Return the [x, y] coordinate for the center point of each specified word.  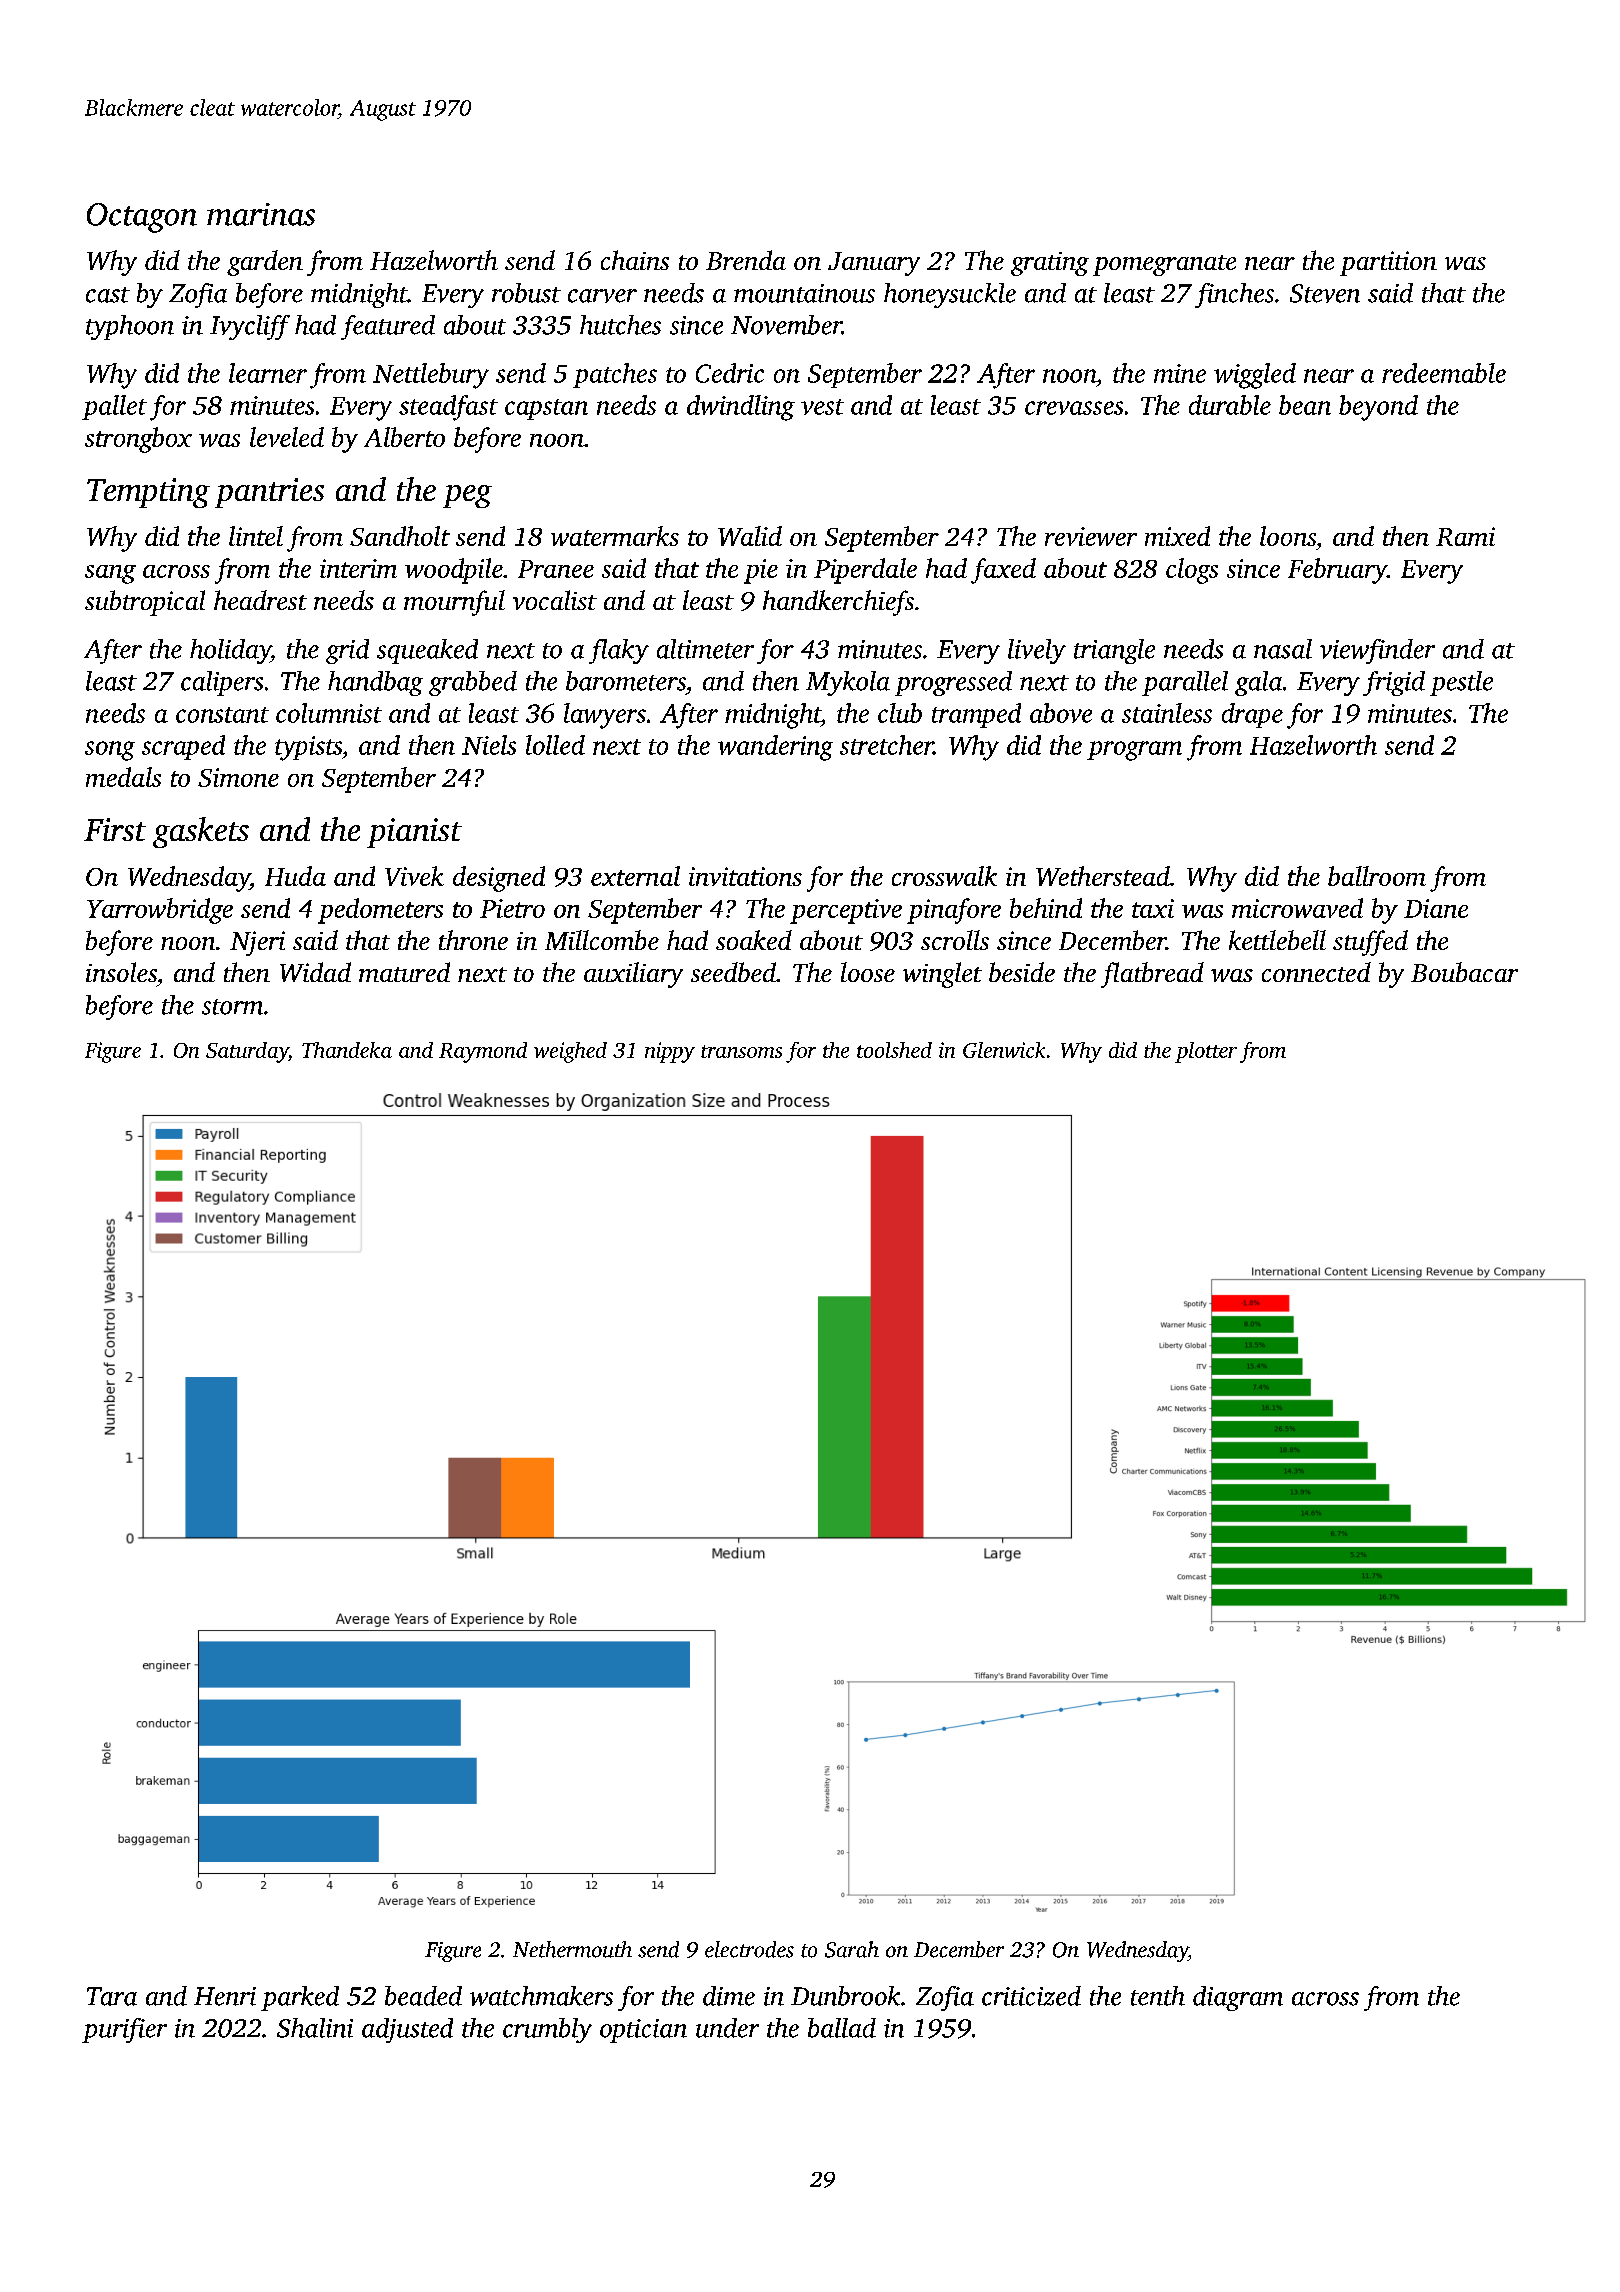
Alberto [404, 437]
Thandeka [347, 1050]
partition [1388, 263]
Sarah [852, 1949]
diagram [1238, 1998]
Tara [112, 1996]
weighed [570, 1052]
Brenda [746, 260]
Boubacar [1464, 972]
